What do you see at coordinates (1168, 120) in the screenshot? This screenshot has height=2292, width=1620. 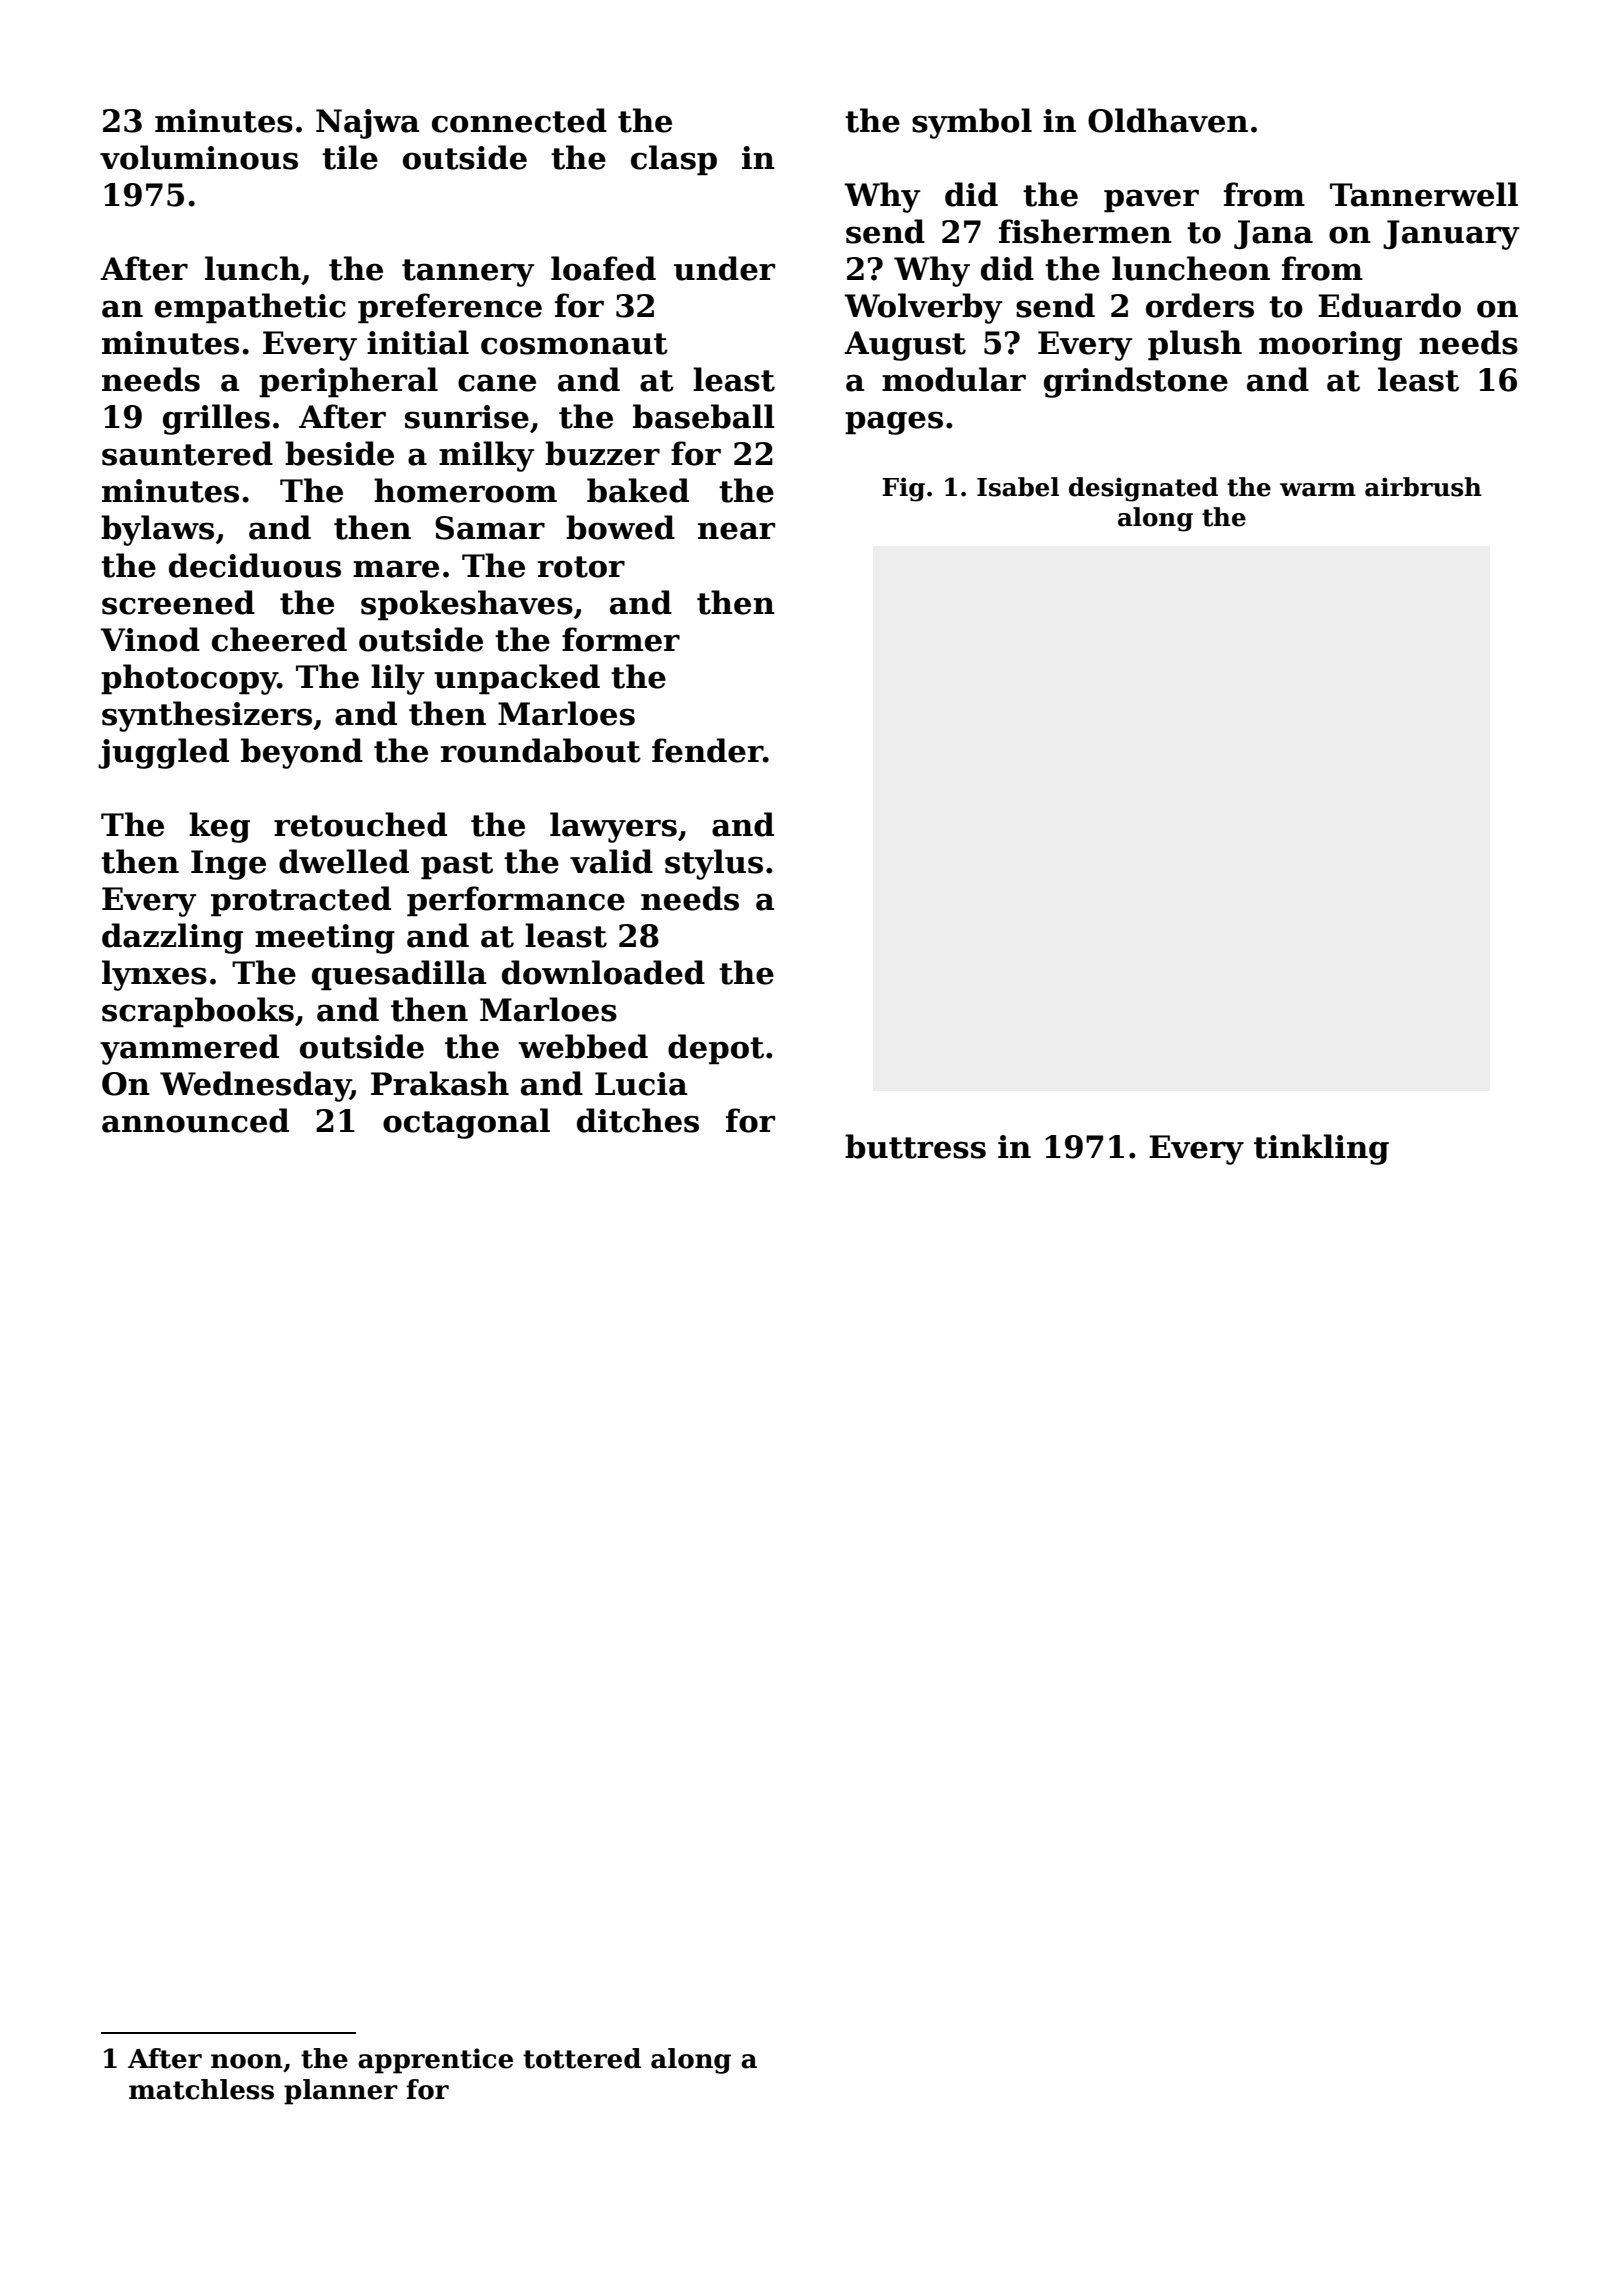 I see `Oldhaven` at bounding box center [1168, 120].
